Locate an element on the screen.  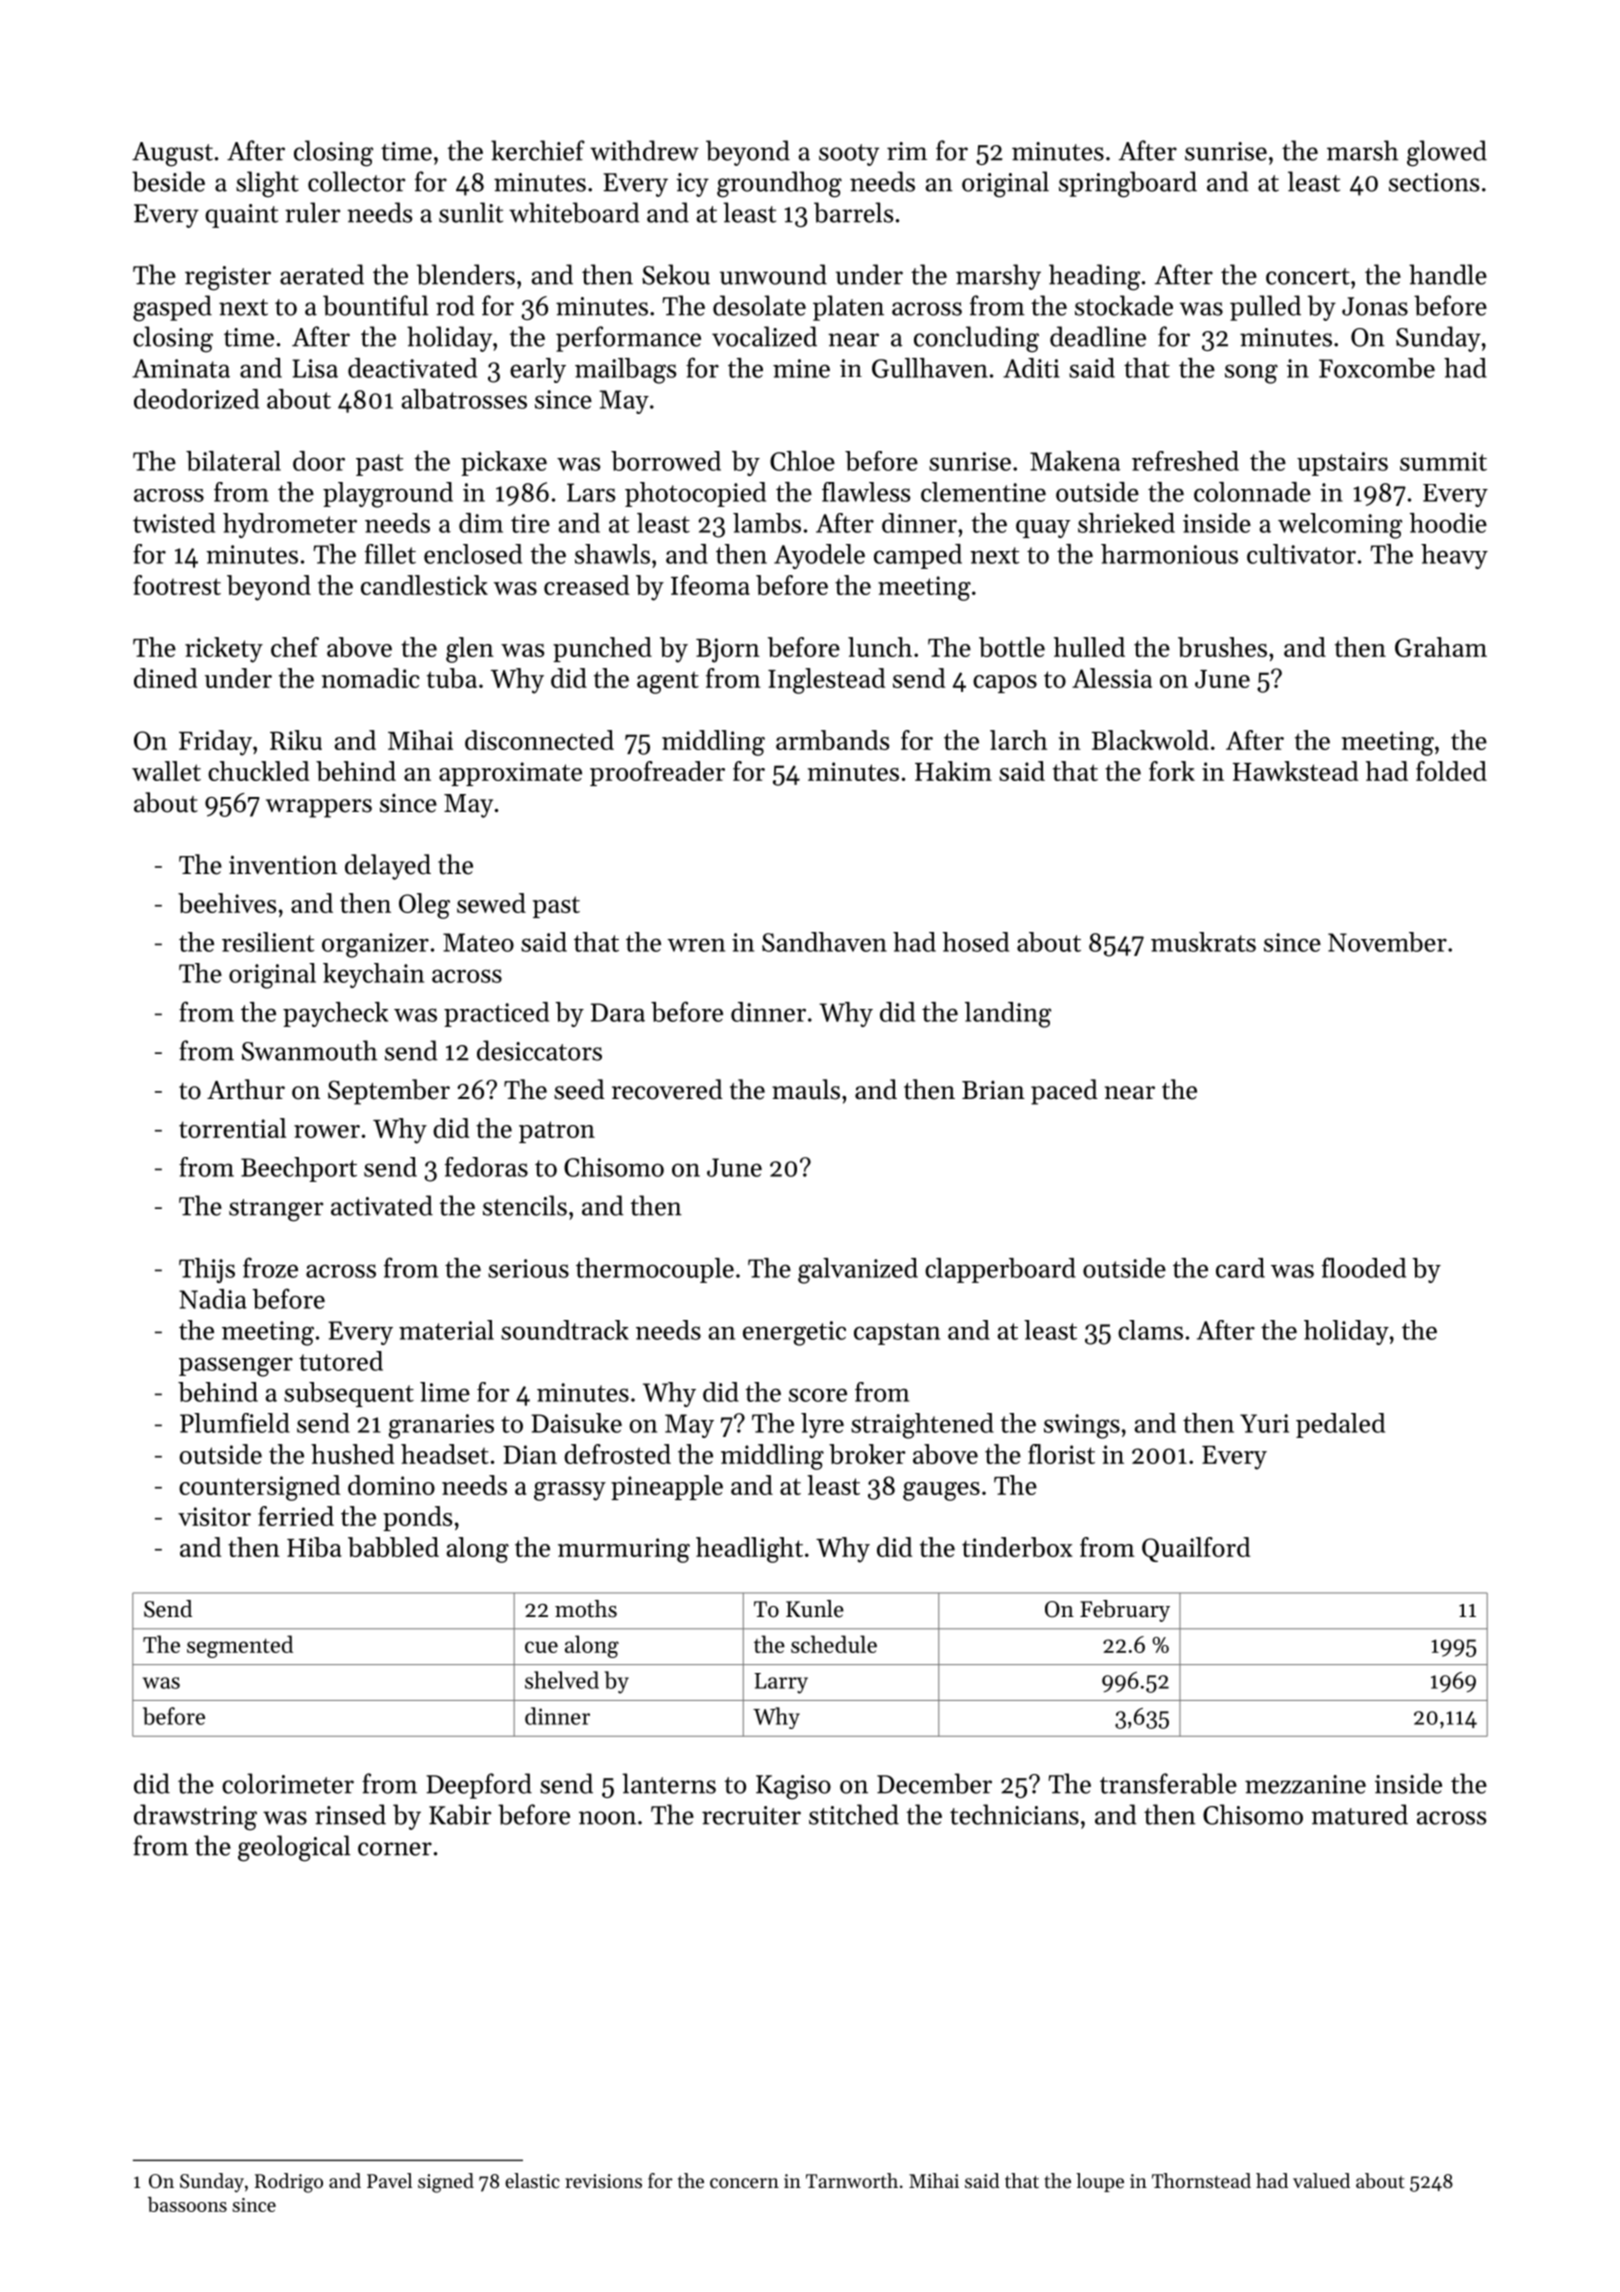
beside is located at coordinates (168, 181).
